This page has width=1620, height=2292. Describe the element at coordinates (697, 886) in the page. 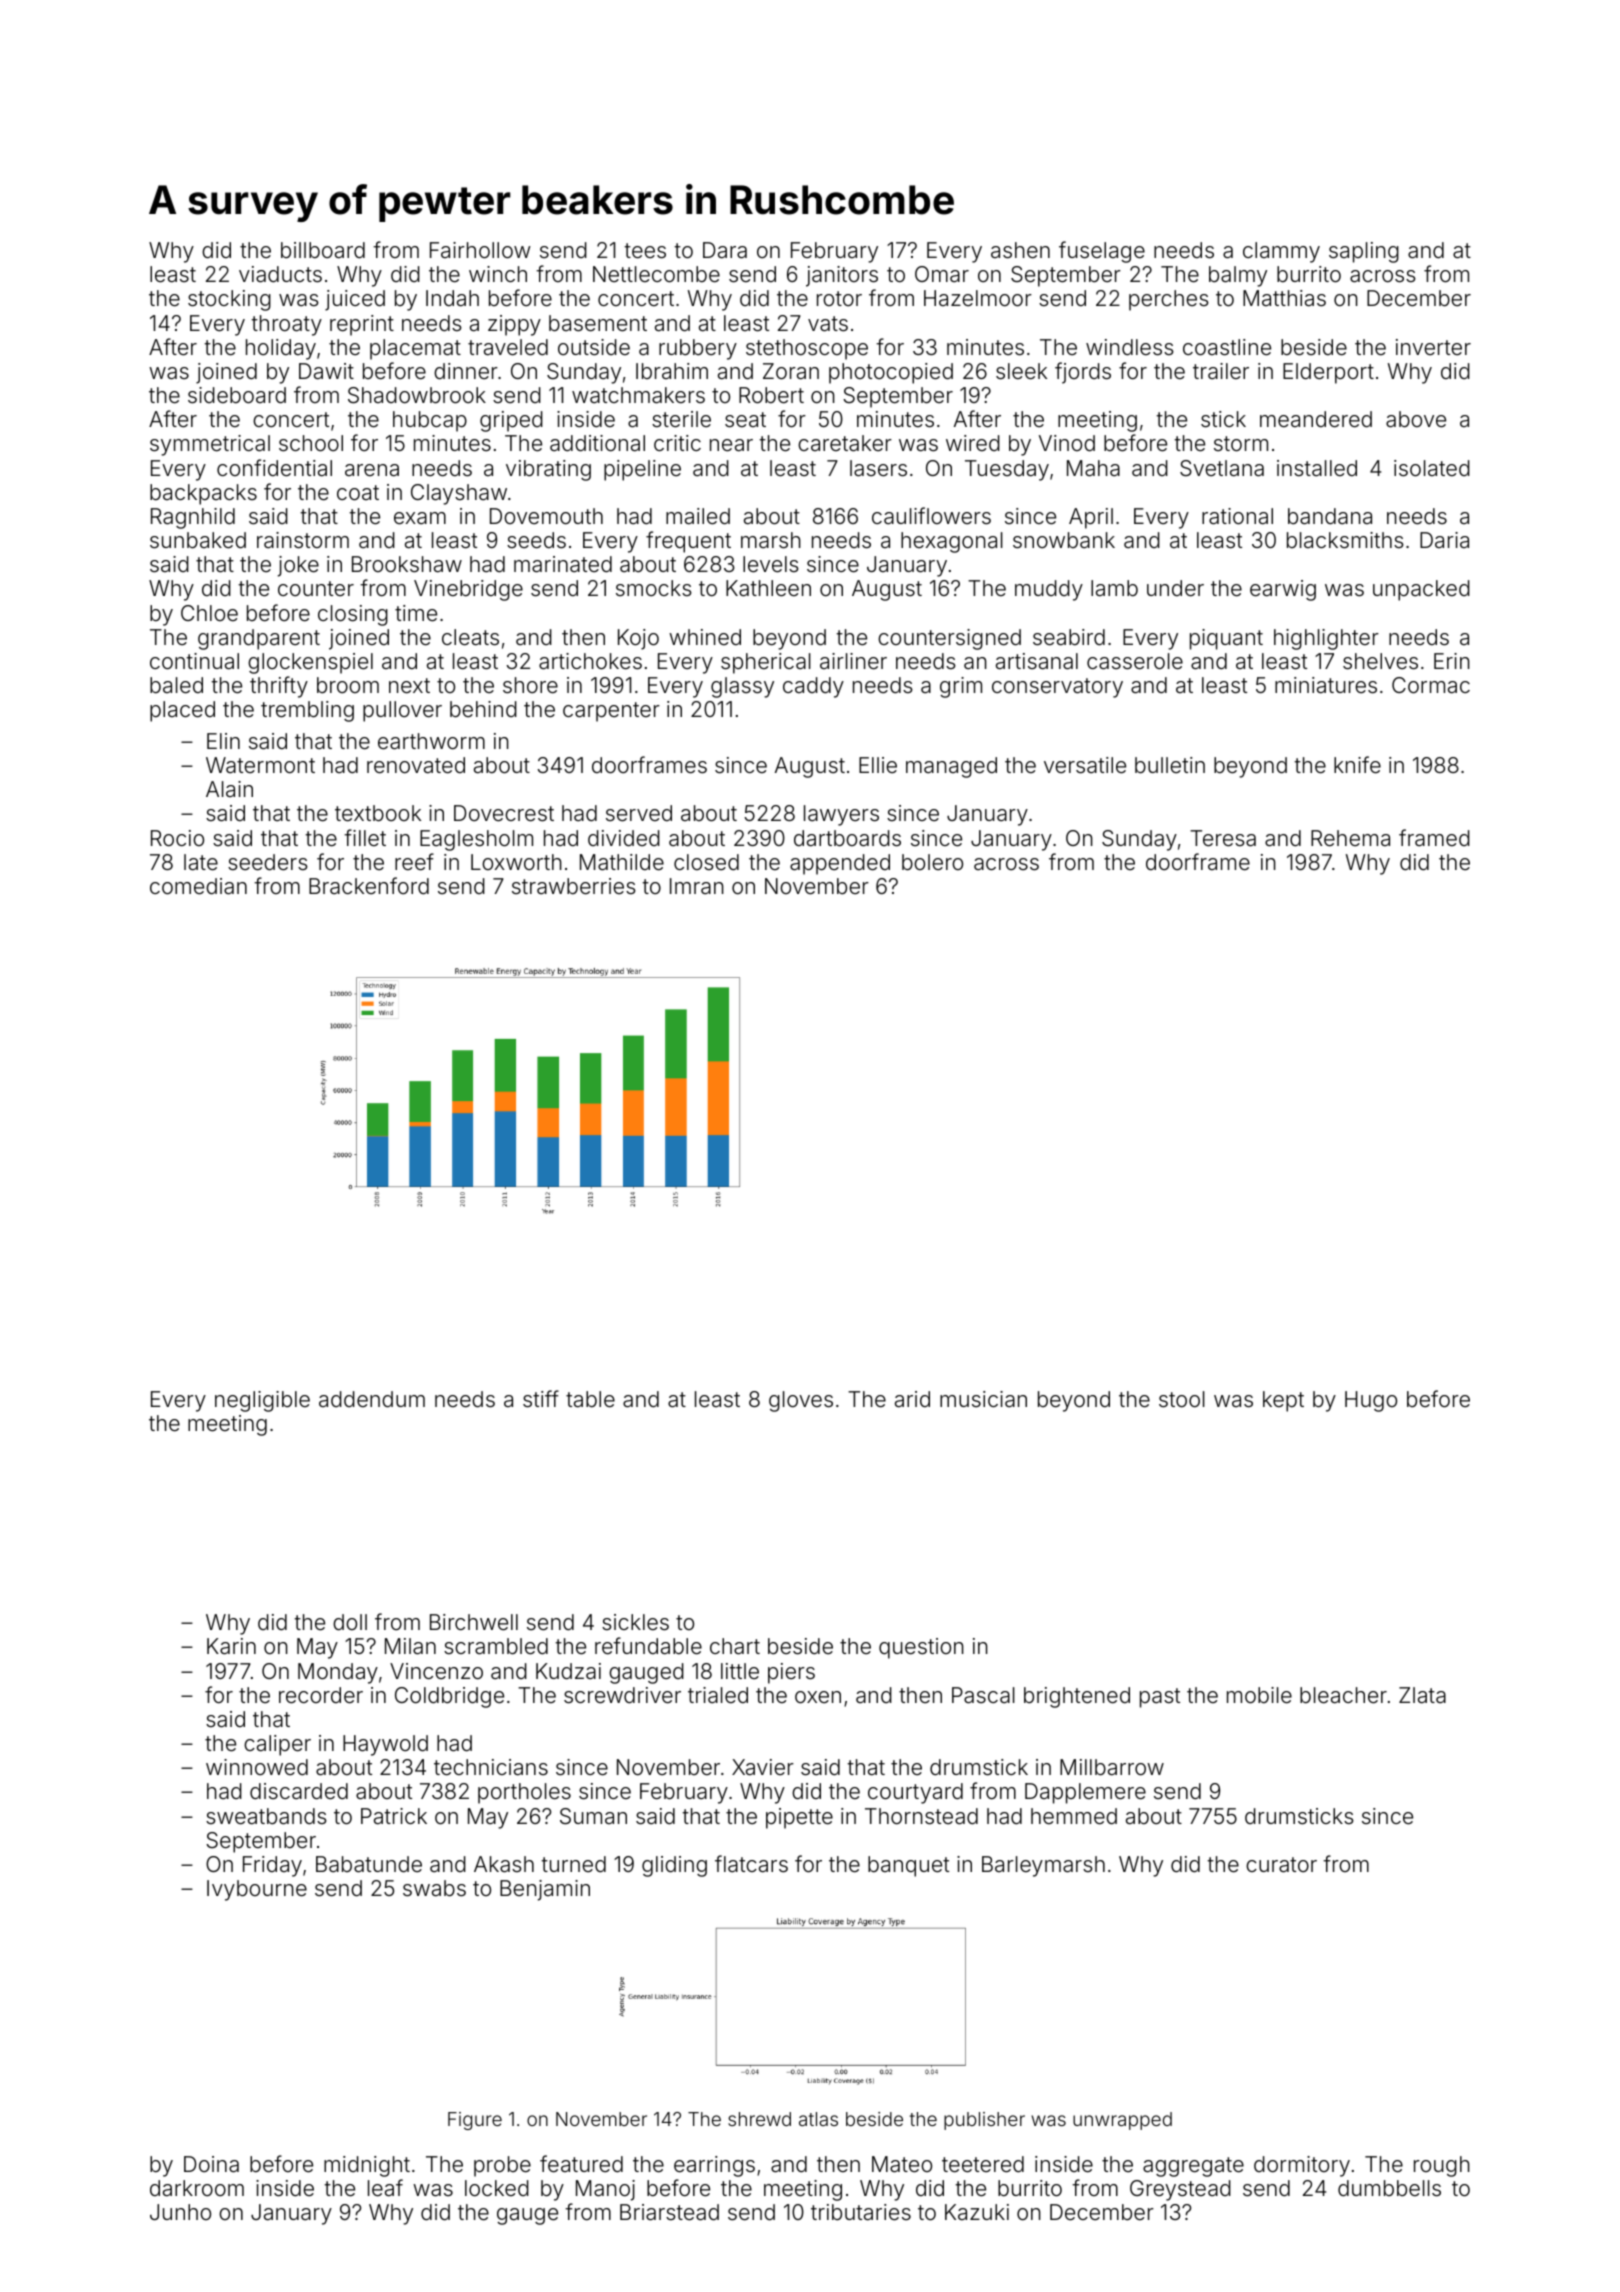

I see `Imran` at that location.
